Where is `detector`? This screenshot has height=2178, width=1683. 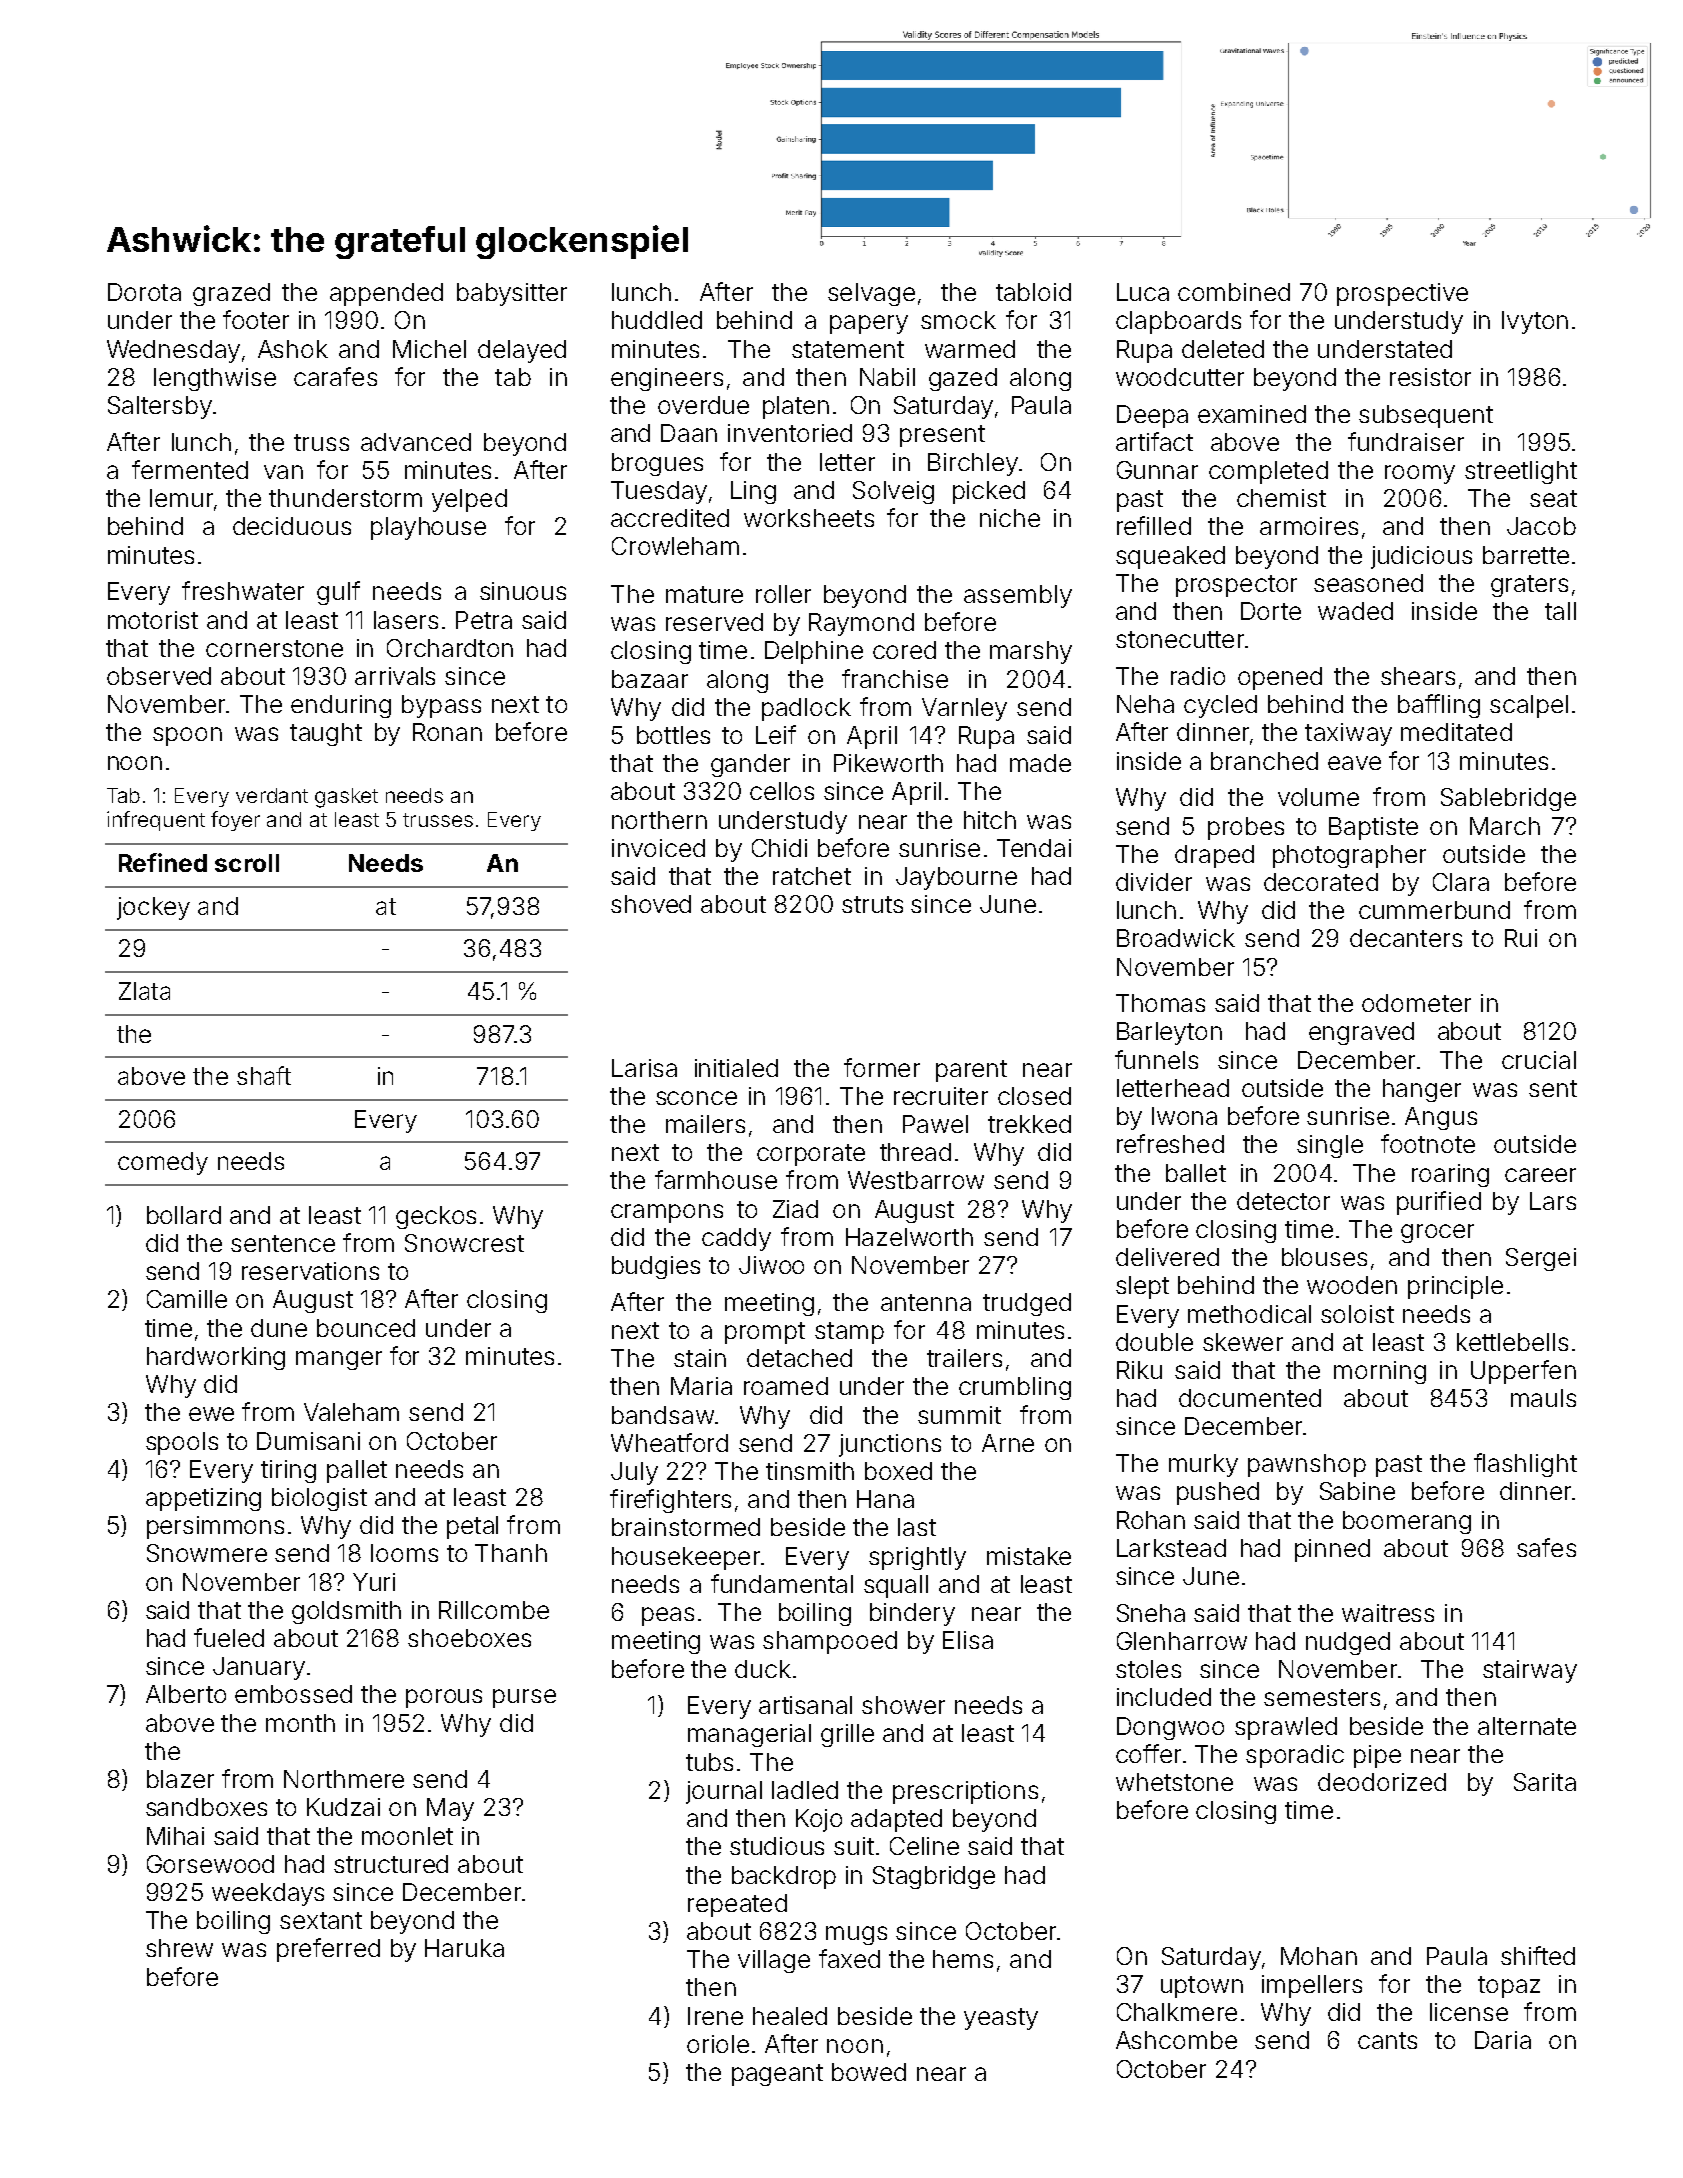
detector is located at coordinates (1283, 1201).
